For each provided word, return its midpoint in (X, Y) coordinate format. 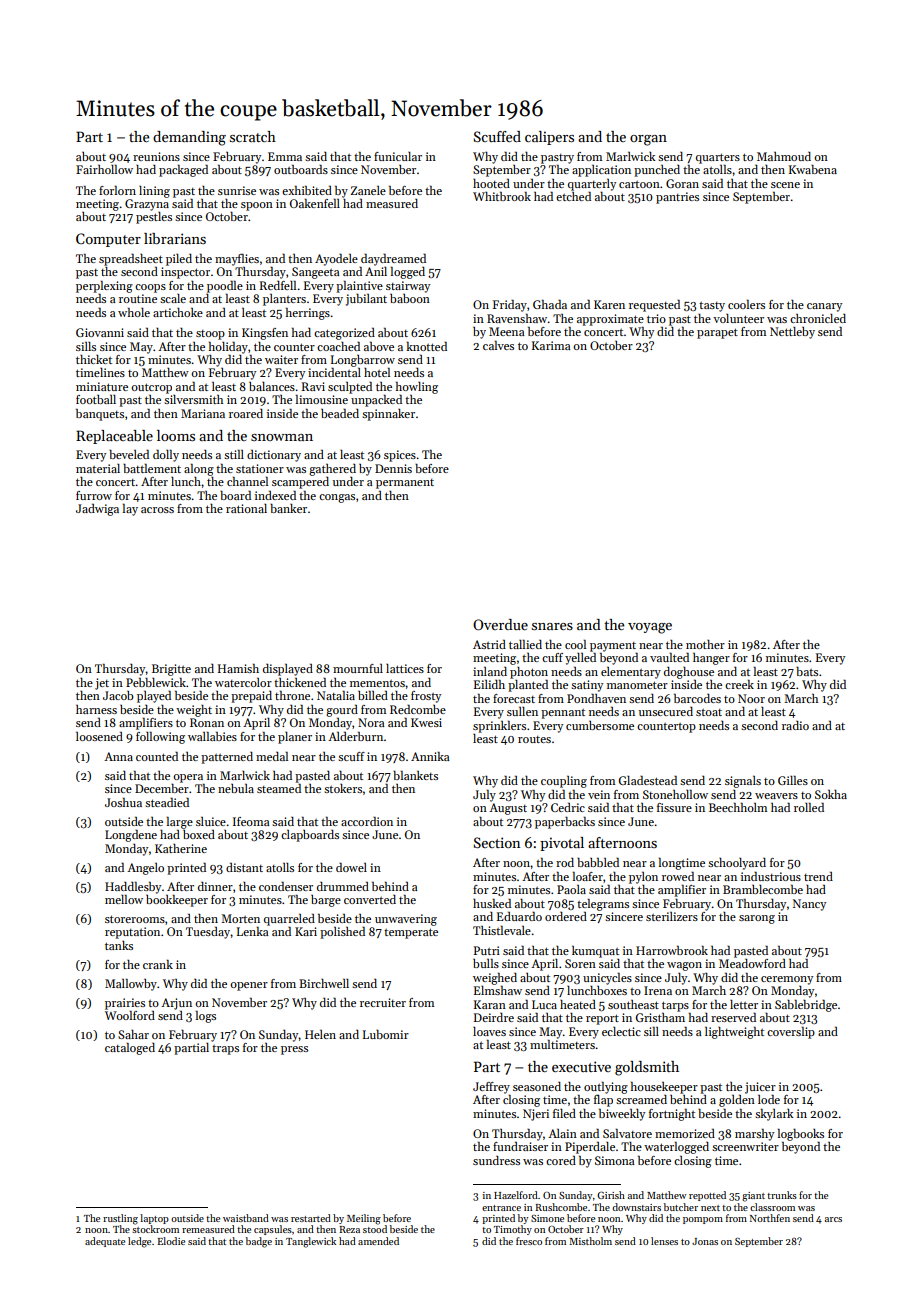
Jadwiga (97, 510)
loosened (99, 736)
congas (337, 498)
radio (795, 725)
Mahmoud (784, 156)
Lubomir (386, 1034)
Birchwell (324, 983)
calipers (549, 138)
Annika (430, 756)
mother (705, 644)
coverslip (791, 1033)
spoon (257, 206)
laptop (154, 1219)
